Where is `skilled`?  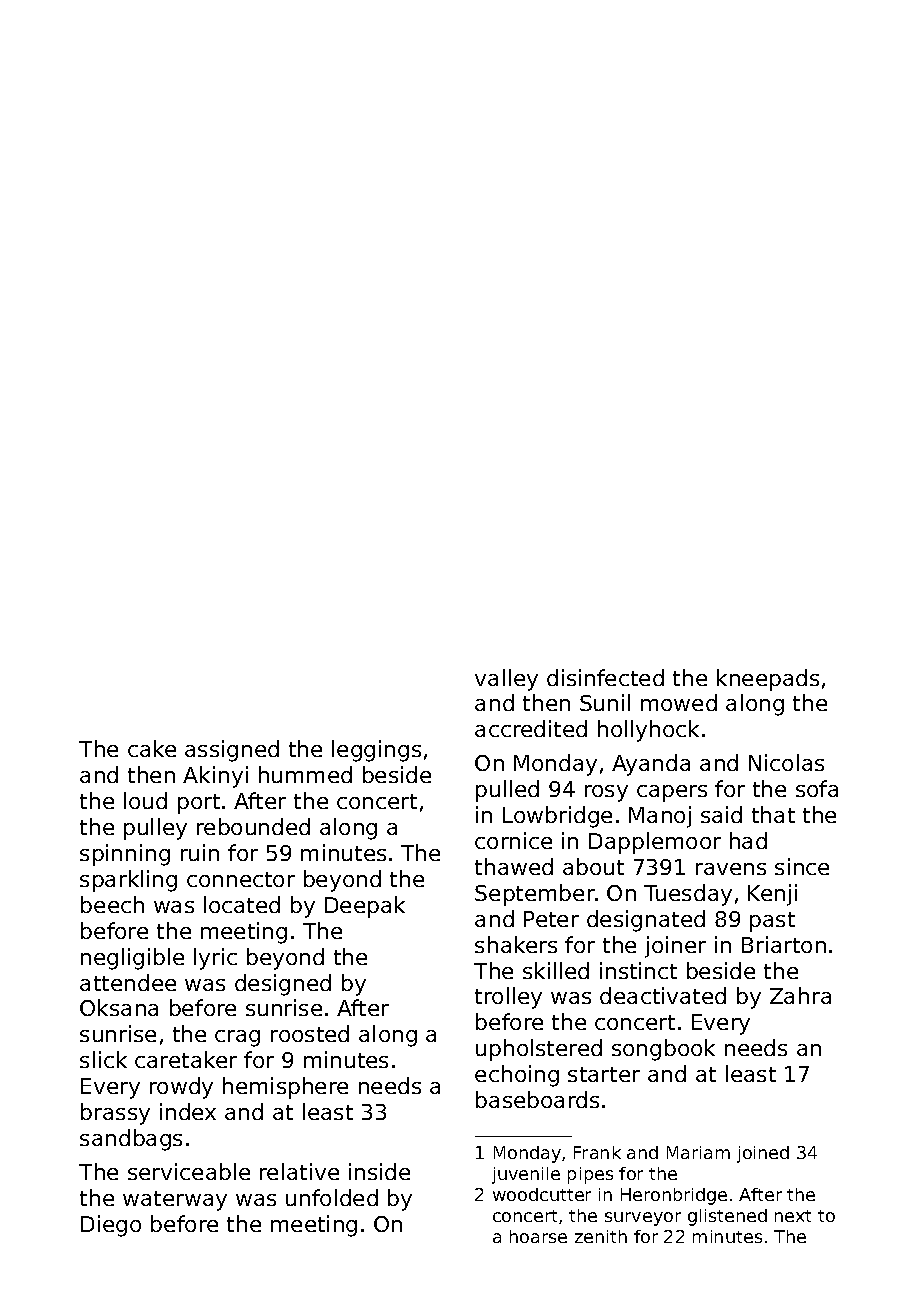 skilled is located at coordinates (556, 970).
